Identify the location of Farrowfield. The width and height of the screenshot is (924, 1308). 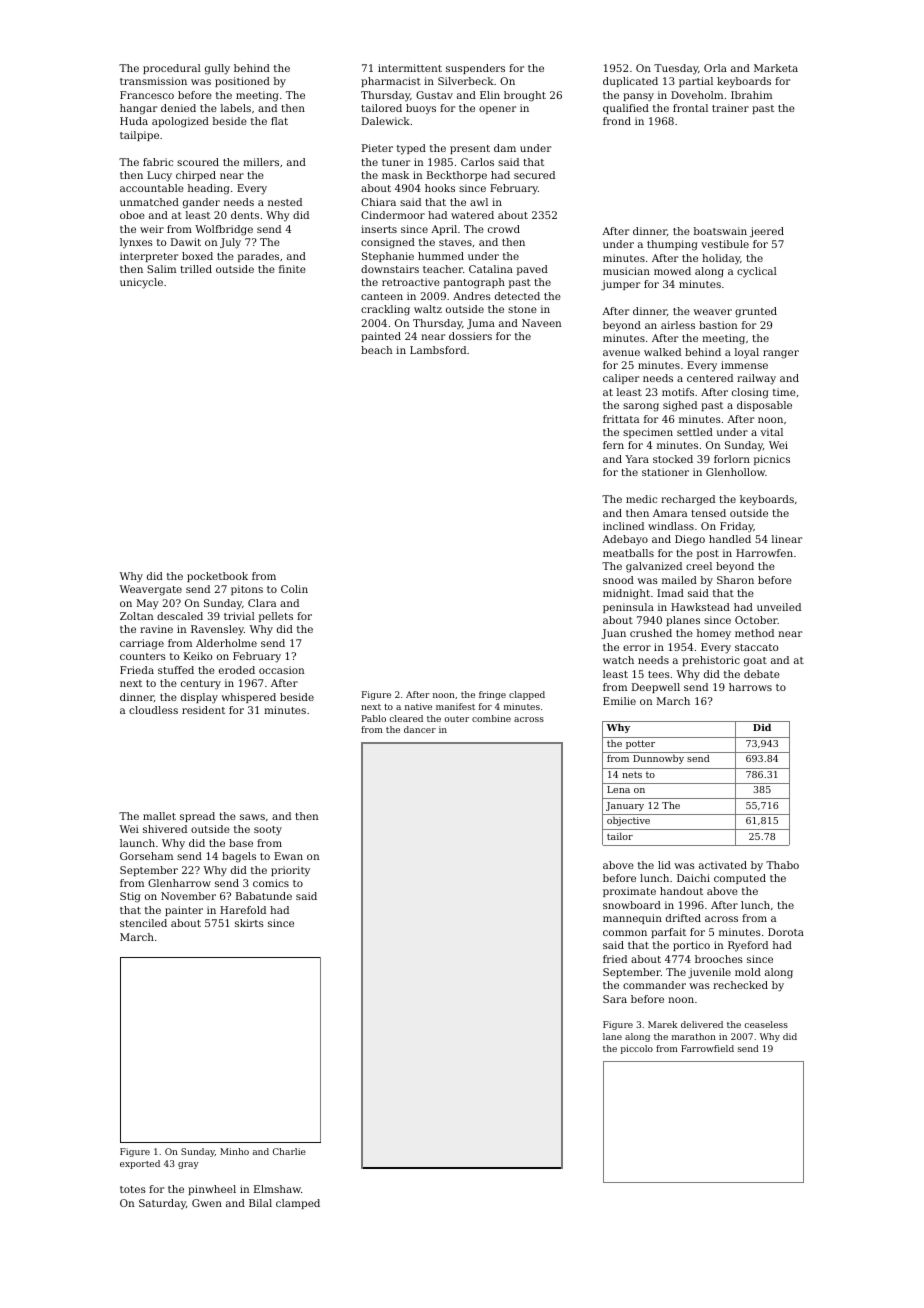
(707, 1048).
